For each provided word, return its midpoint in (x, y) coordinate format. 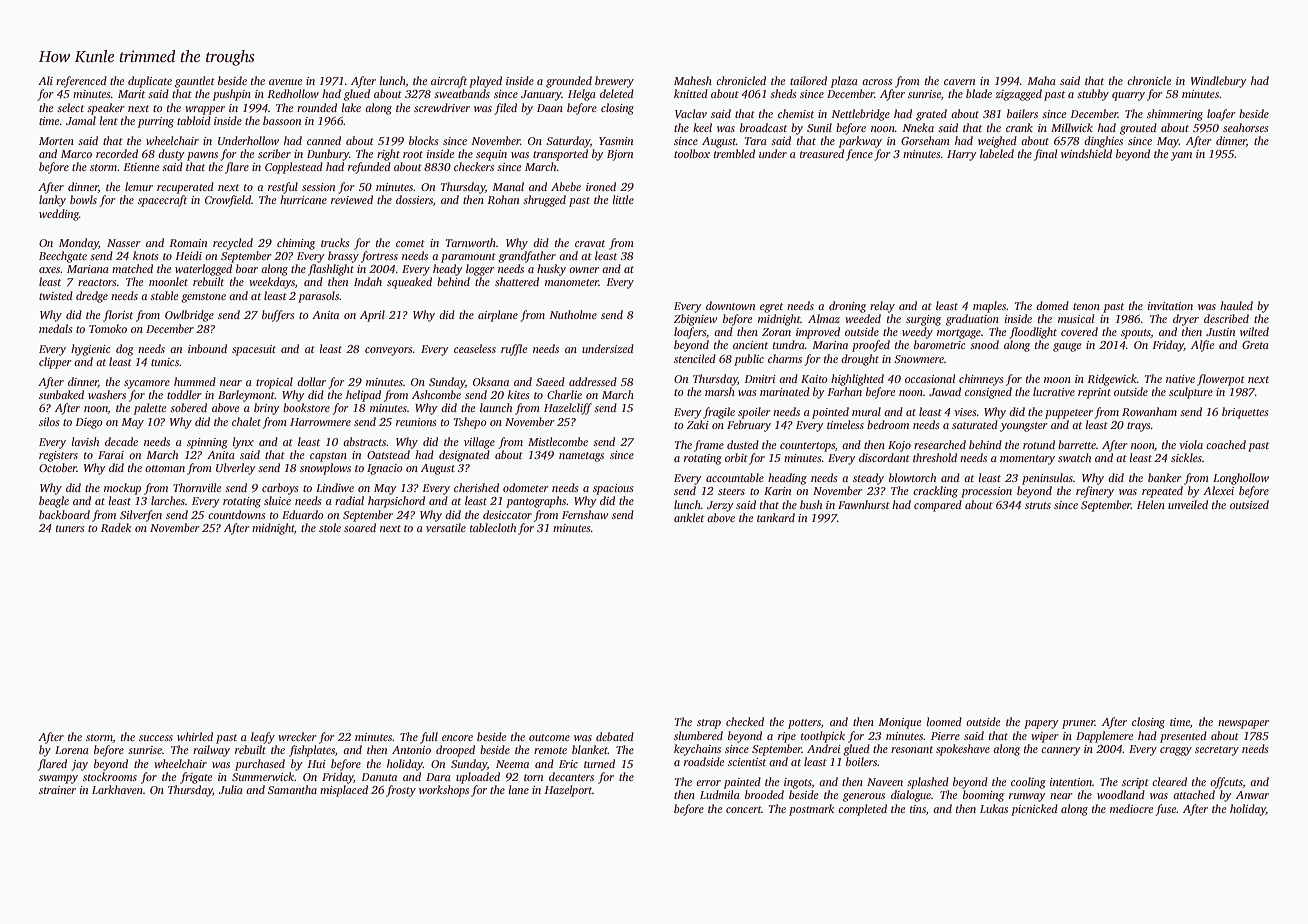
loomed (944, 721)
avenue (285, 82)
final (1045, 155)
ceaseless (475, 348)
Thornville (197, 487)
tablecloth (493, 527)
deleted (617, 93)
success (156, 738)
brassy (343, 257)
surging (923, 320)
